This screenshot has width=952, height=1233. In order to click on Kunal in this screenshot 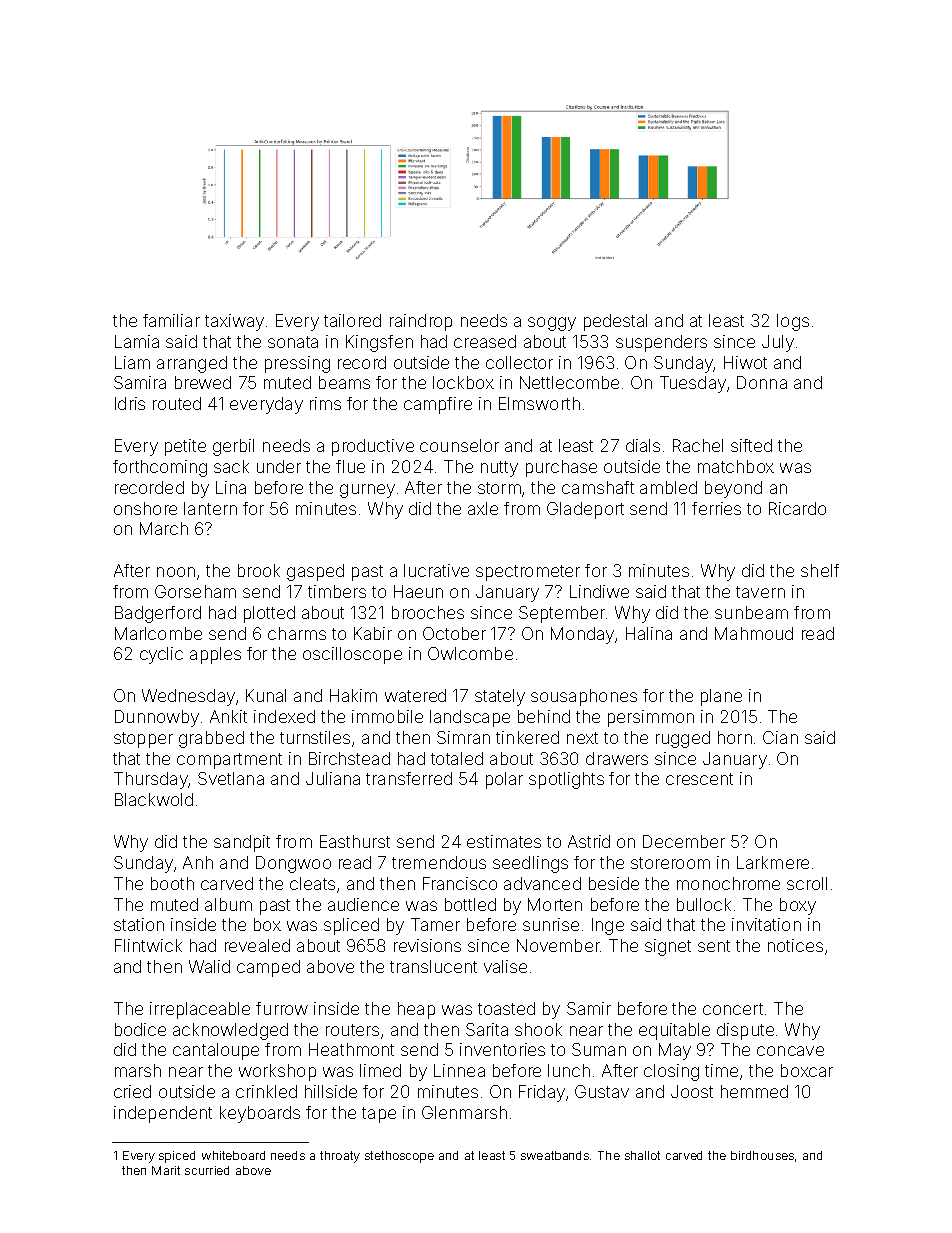, I will do `click(266, 695)`.
